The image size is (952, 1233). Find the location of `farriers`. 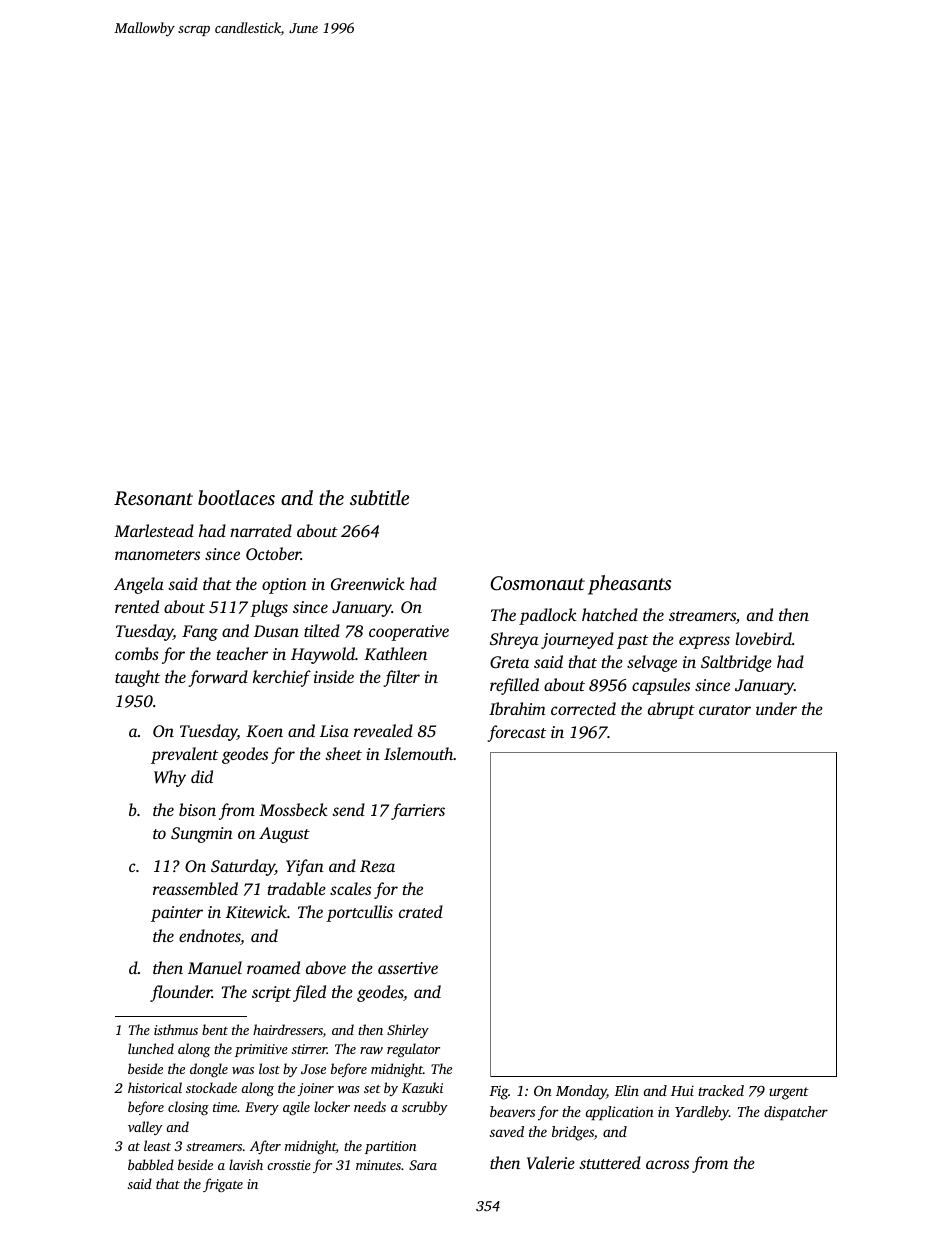

farriers is located at coordinates (418, 811).
